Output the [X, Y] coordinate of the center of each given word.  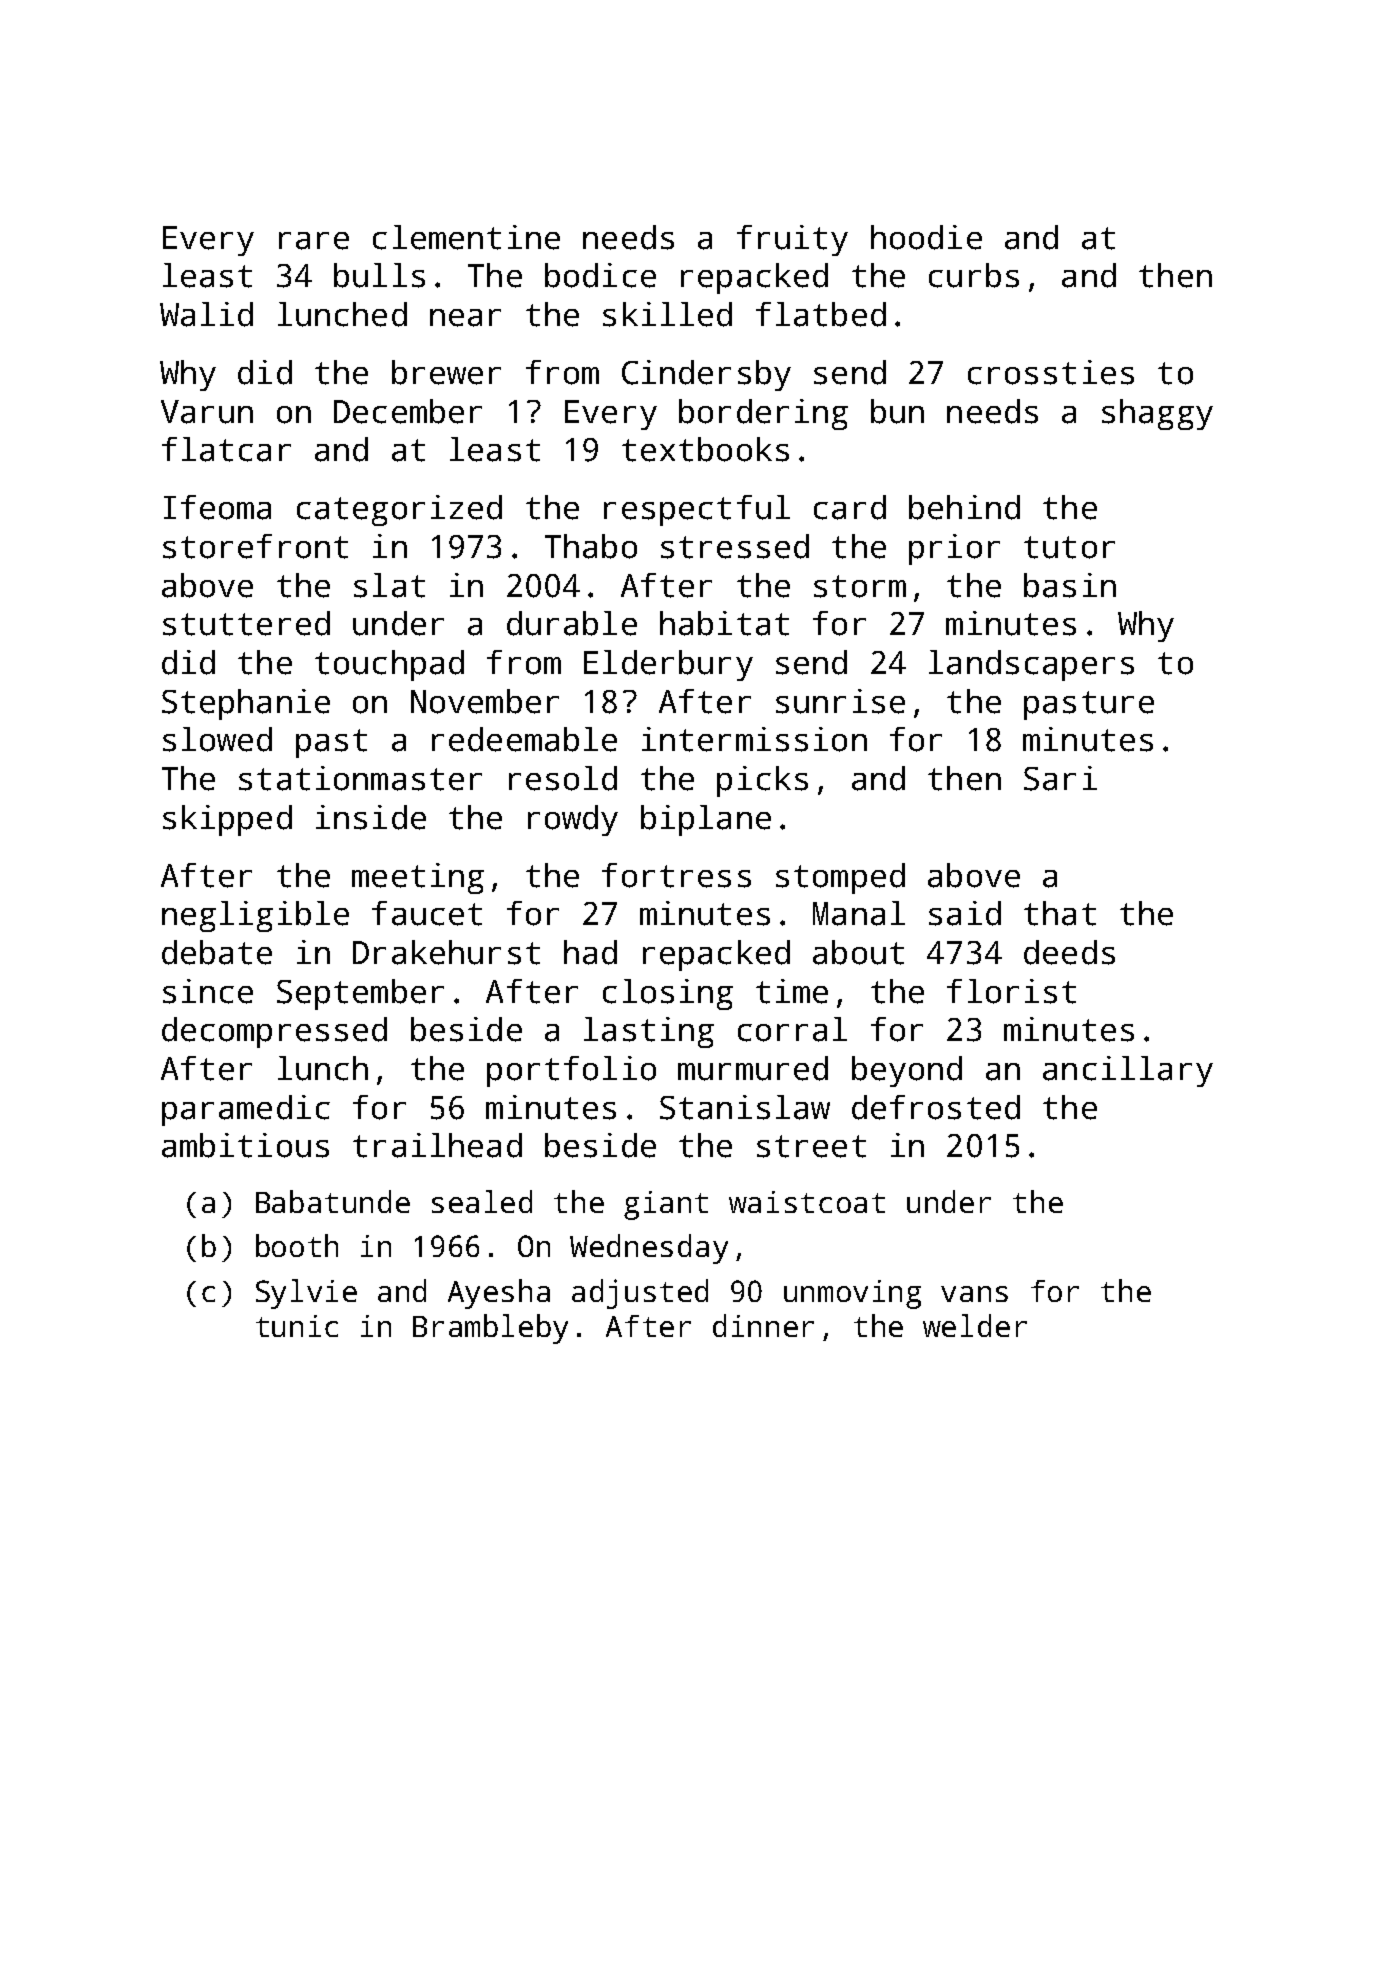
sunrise [840, 701]
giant [666, 1205]
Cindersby [706, 375]
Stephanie [246, 704]
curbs [974, 275]
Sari [1060, 778]
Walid [206, 314]
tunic [297, 1326]
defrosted [936, 1107]
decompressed [274, 1032]
